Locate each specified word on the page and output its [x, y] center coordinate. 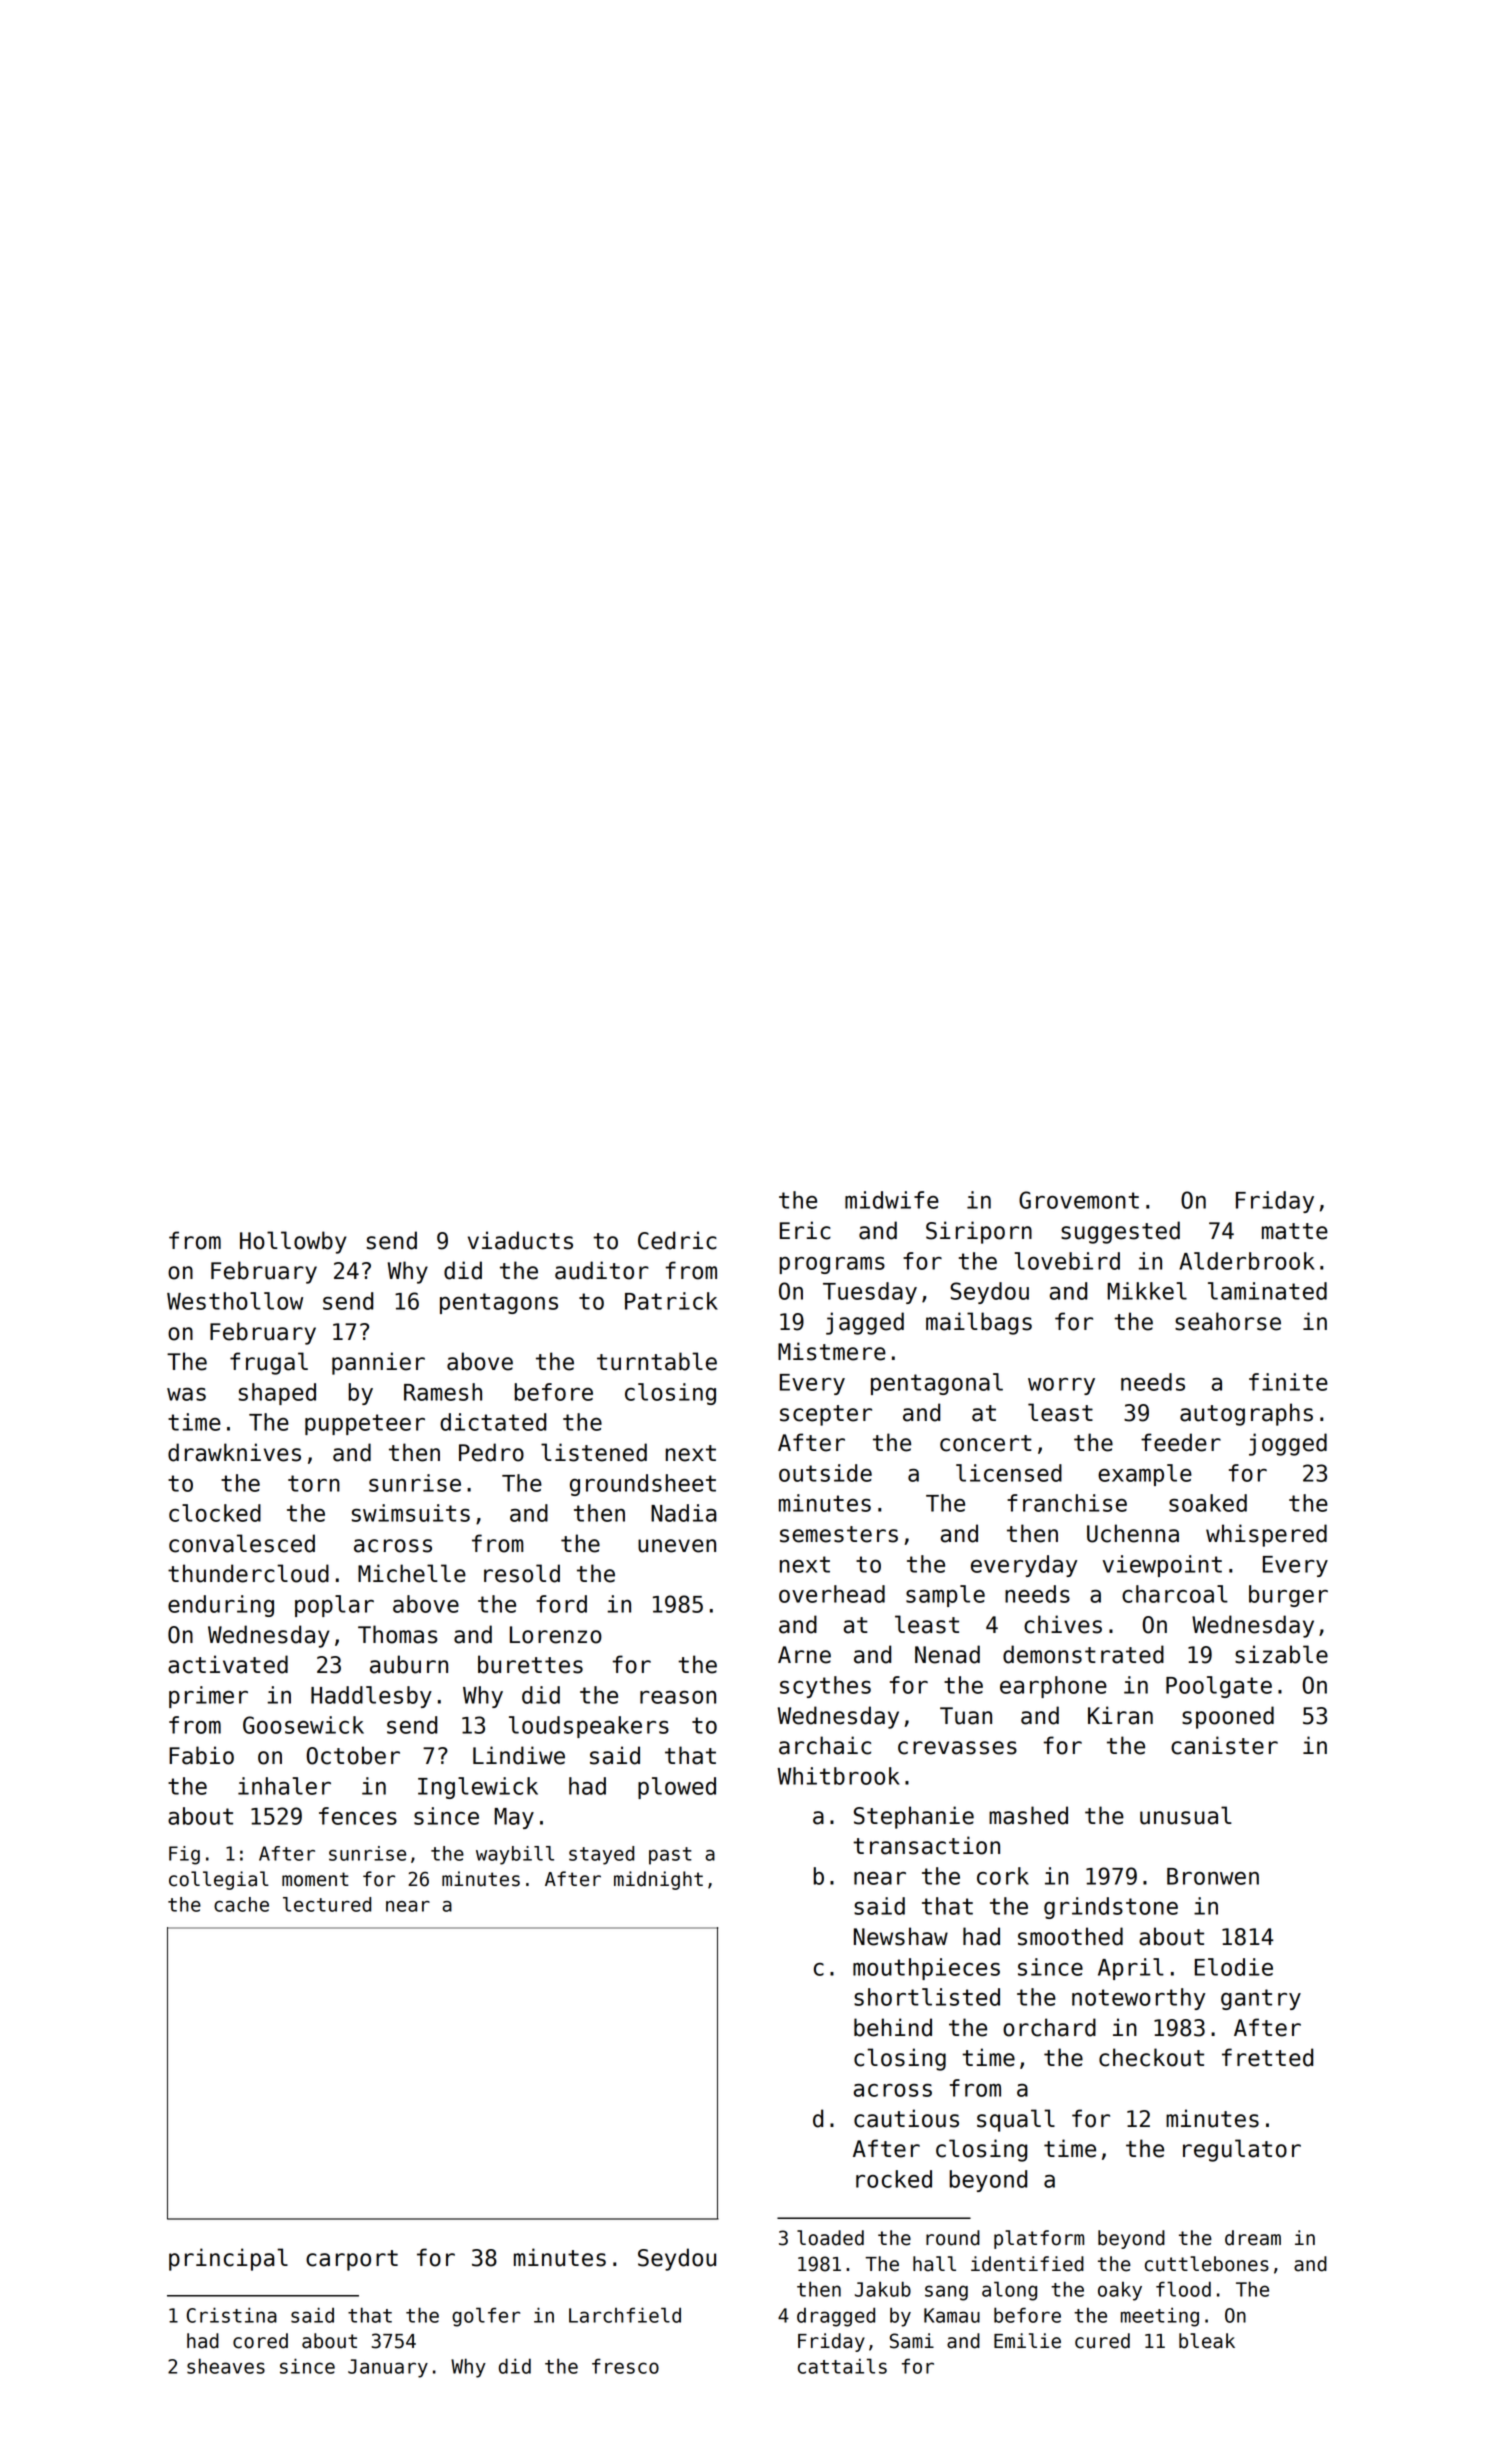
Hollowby [293, 1242]
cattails [842, 2366]
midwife [892, 1200]
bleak [1207, 2341]
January [388, 2368]
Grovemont [1079, 1200]
